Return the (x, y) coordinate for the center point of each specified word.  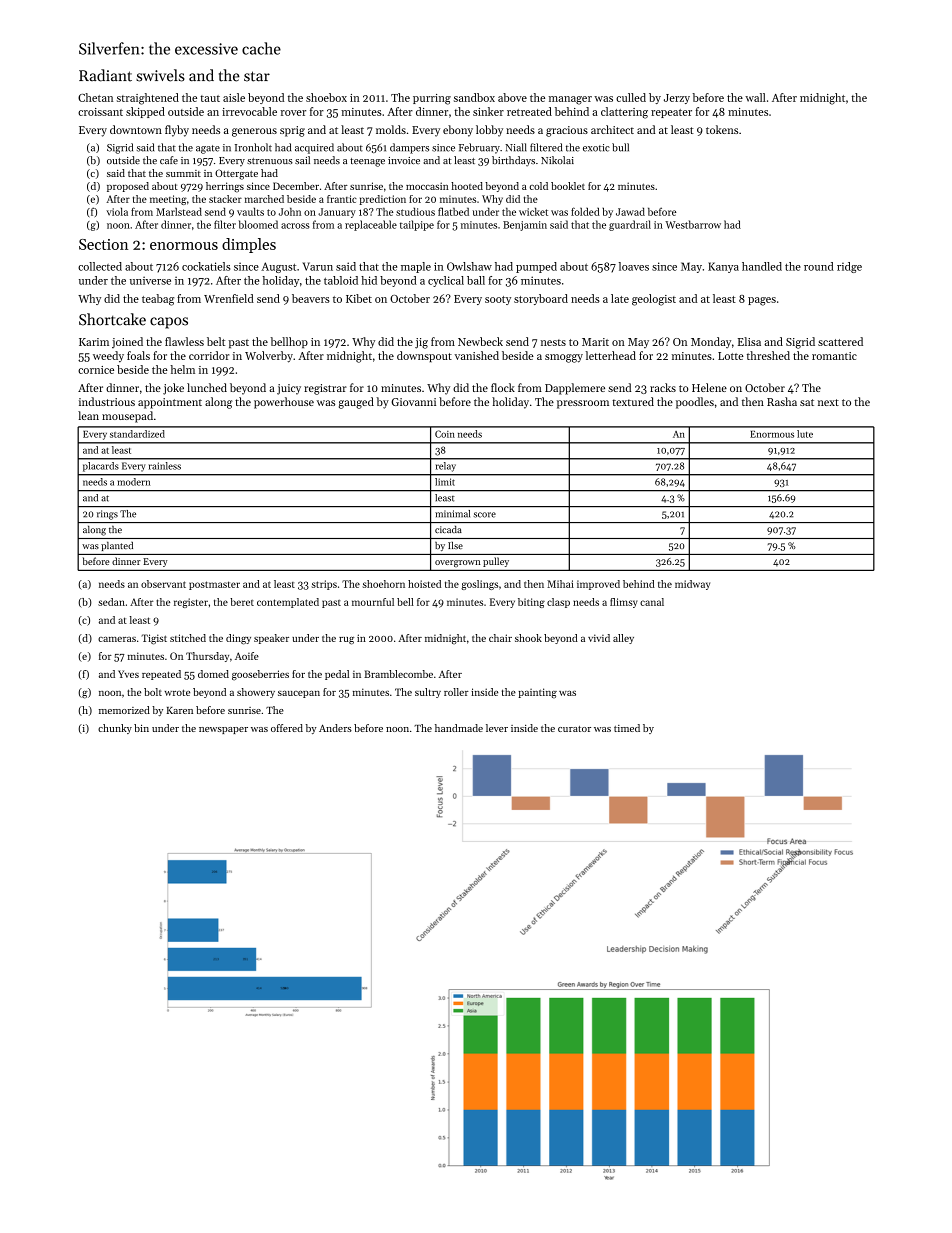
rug (346, 641)
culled (631, 97)
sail (302, 160)
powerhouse (284, 403)
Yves (128, 674)
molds (391, 129)
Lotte (731, 356)
